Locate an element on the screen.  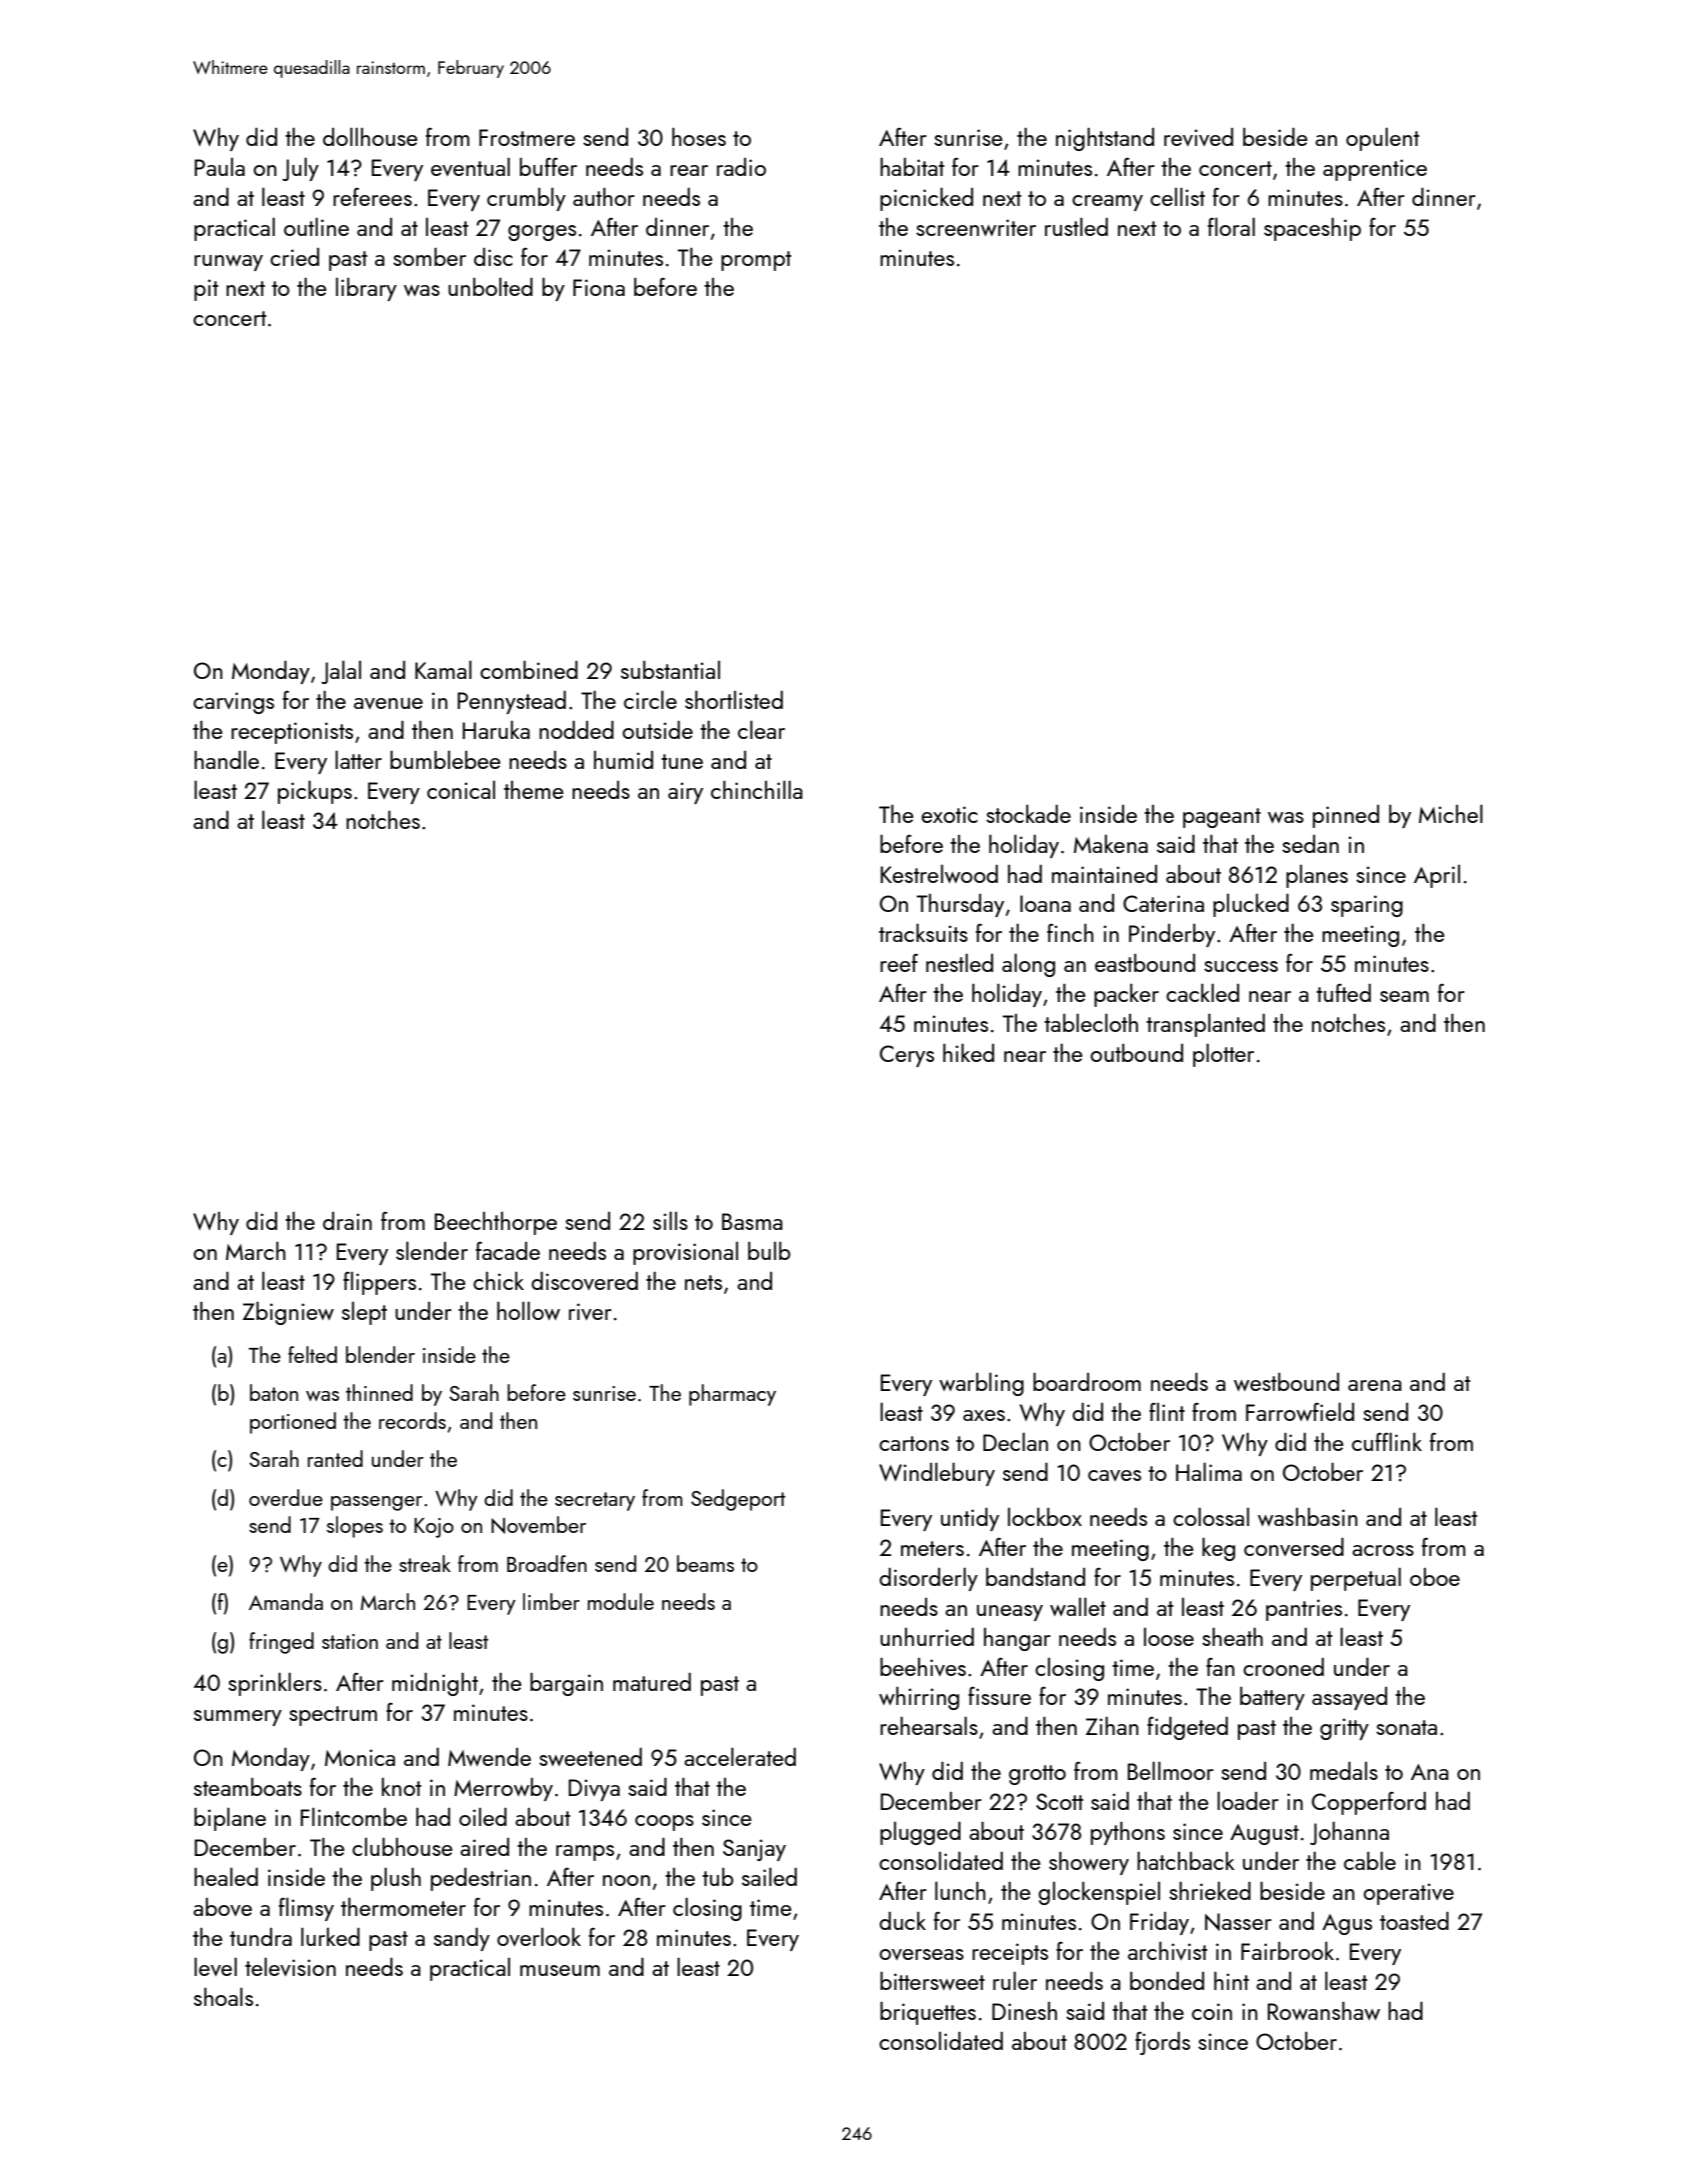
above is located at coordinates (222, 1907).
